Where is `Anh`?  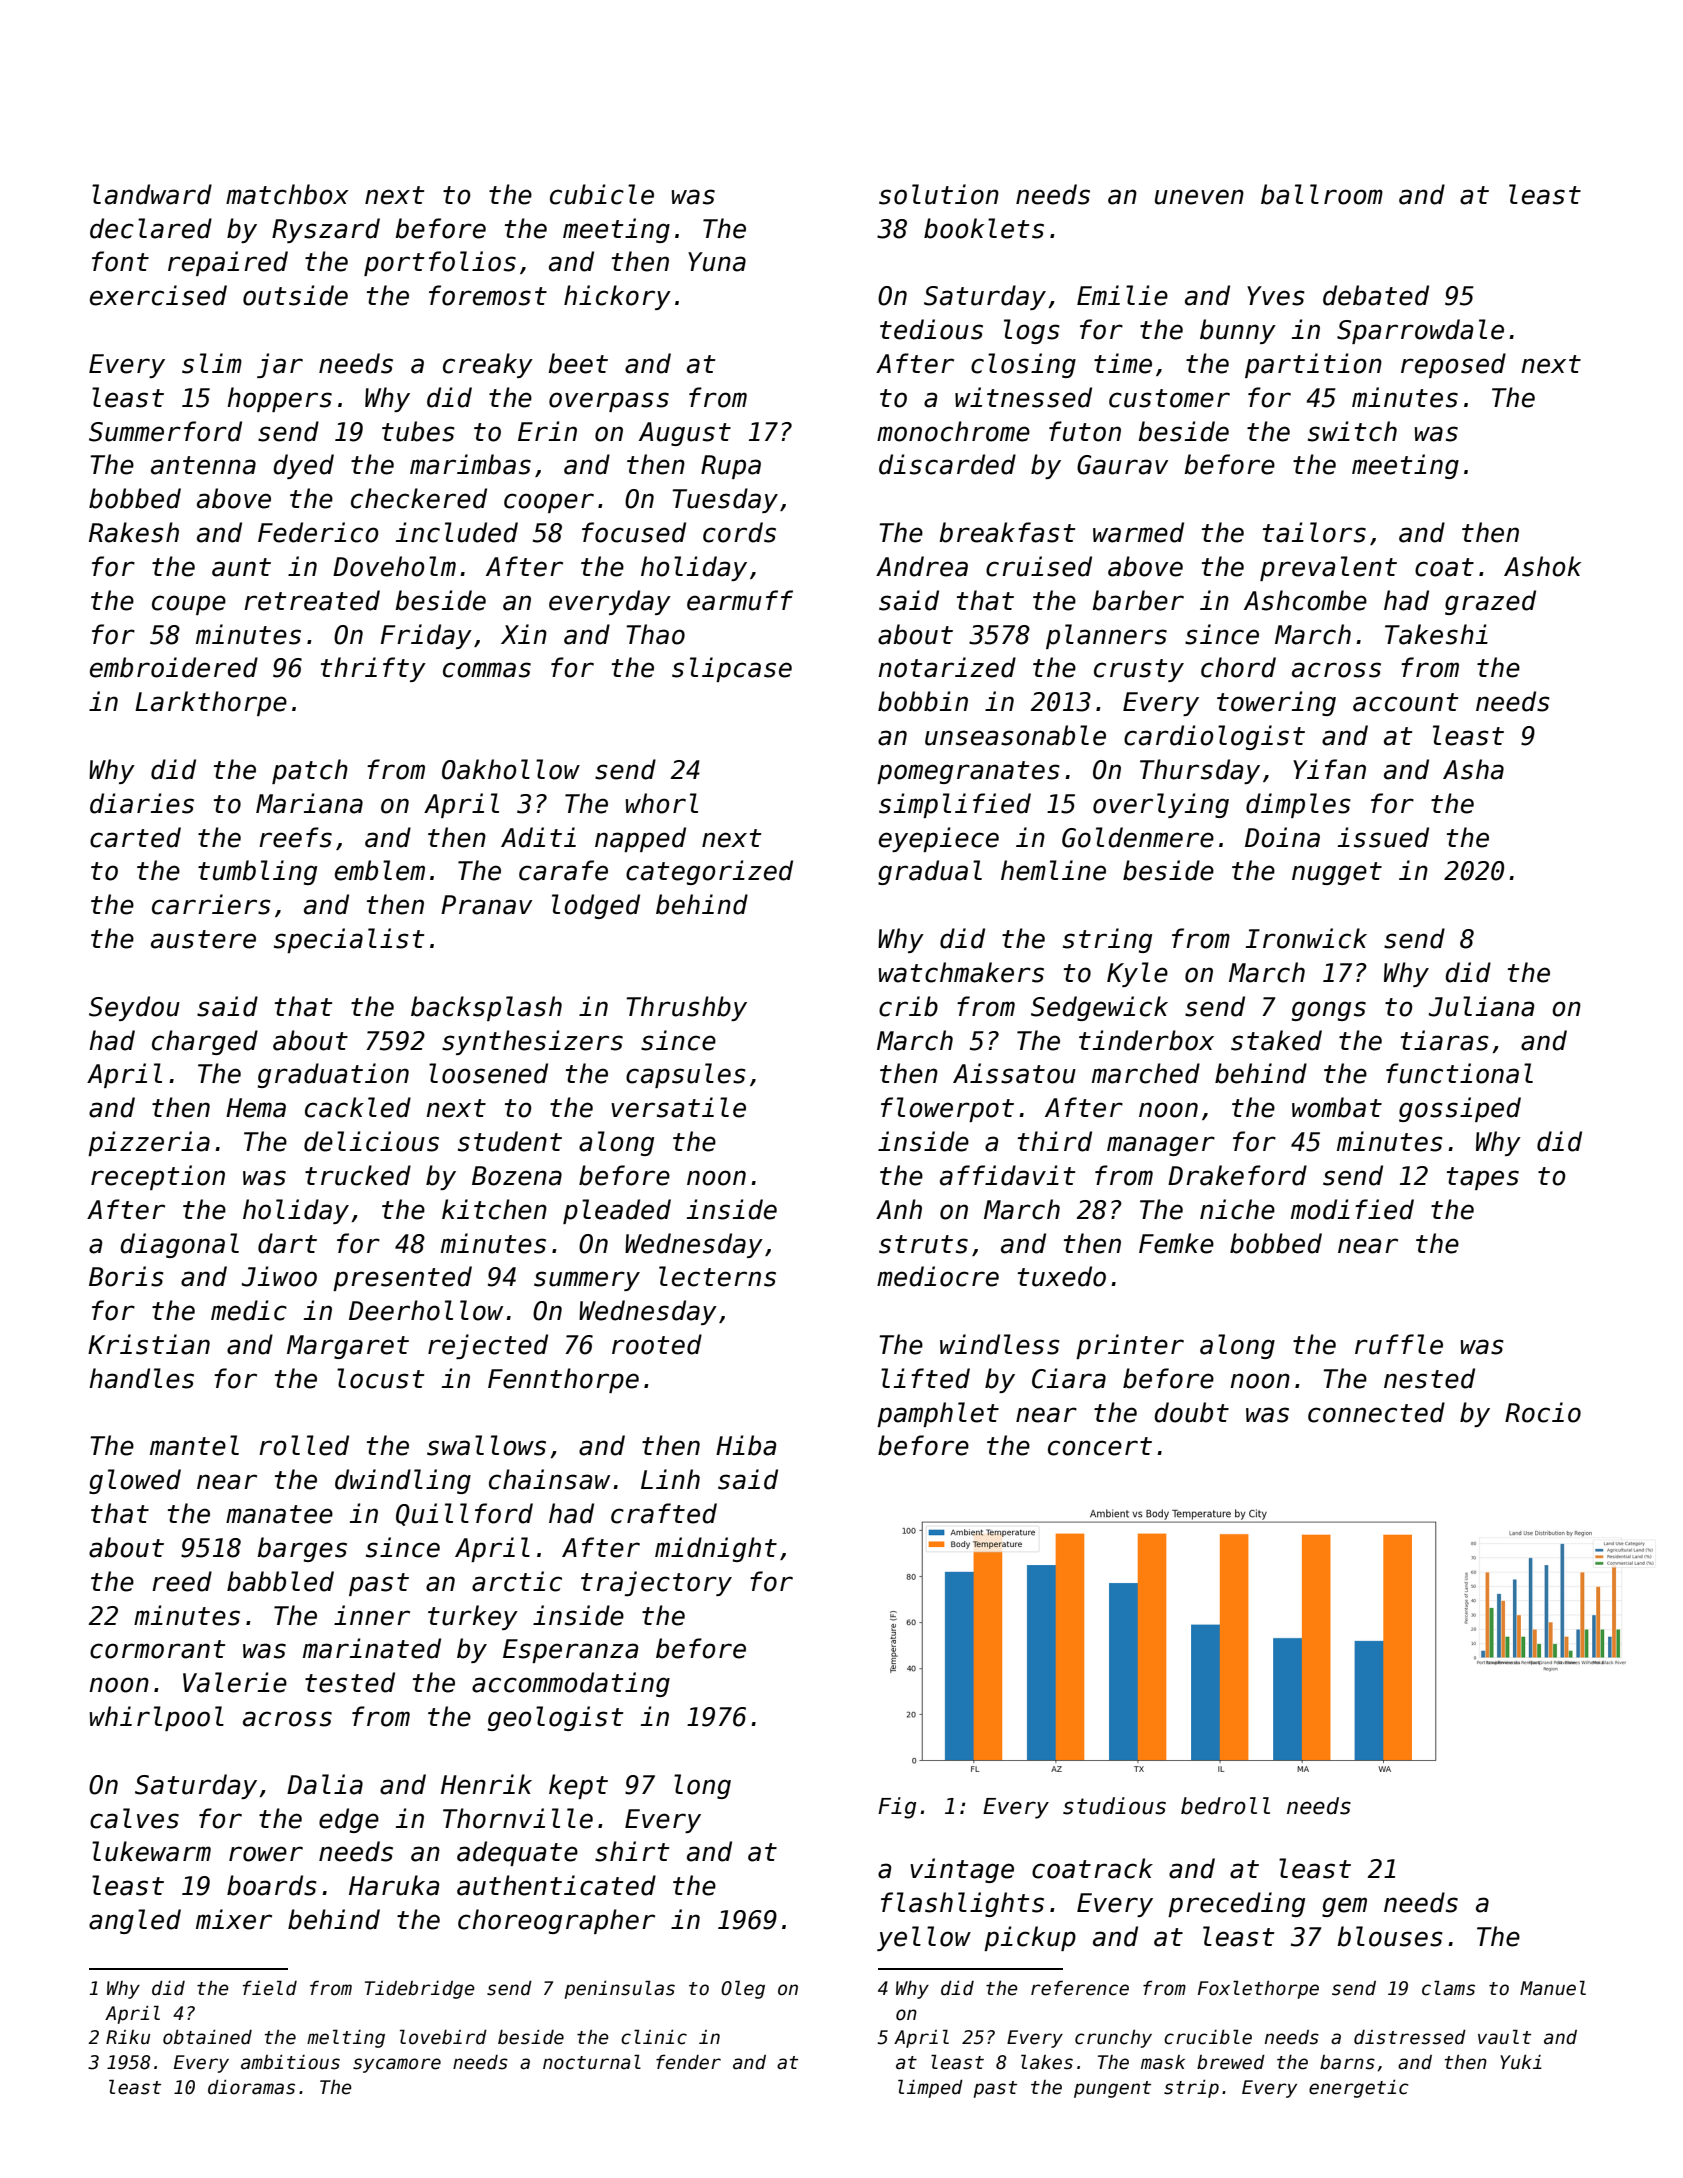 Anh is located at coordinates (899, 1209).
